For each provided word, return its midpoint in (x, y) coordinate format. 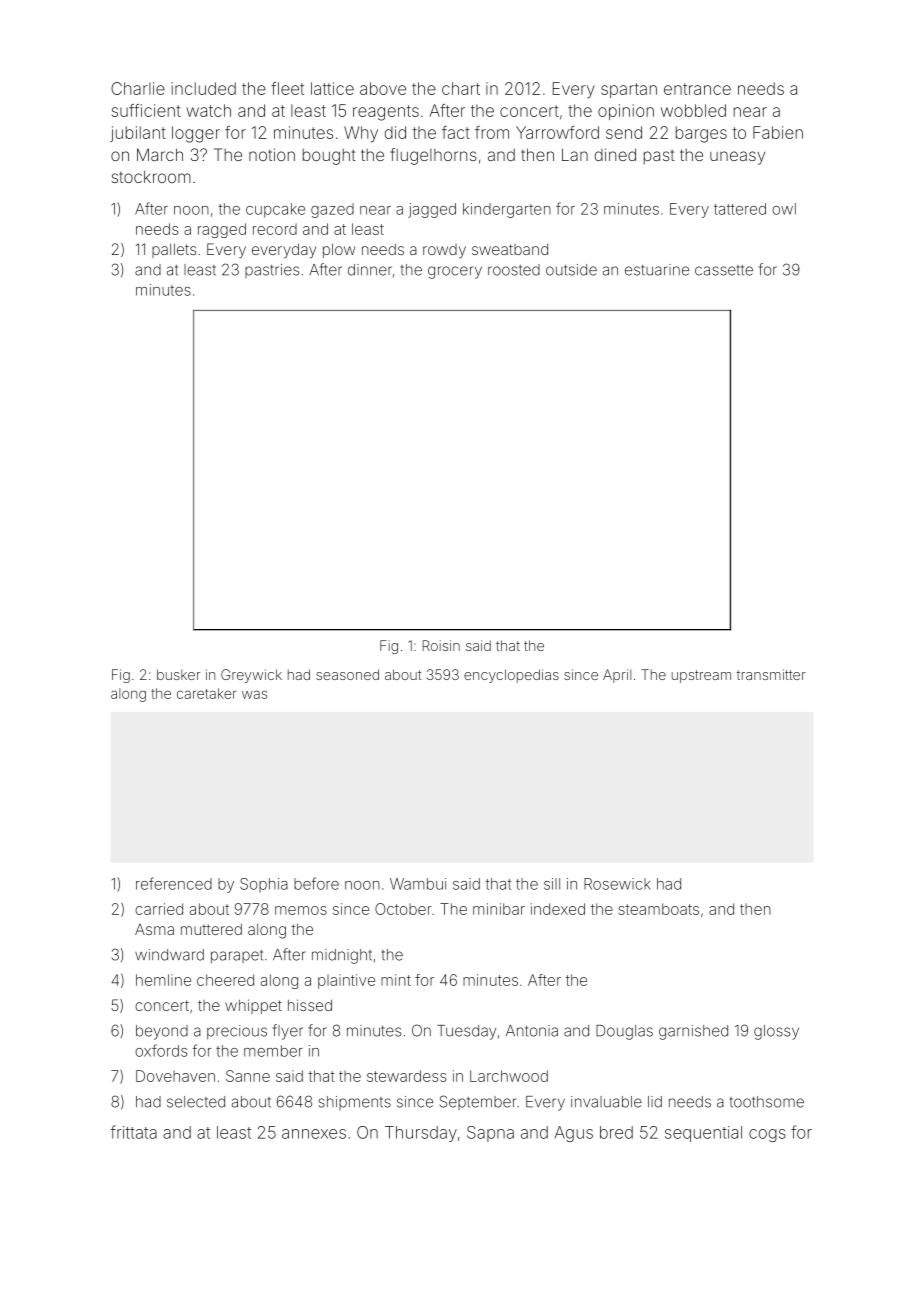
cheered (225, 980)
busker (178, 674)
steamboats (659, 909)
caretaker (206, 693)
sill (552, 884)
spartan (629, 90)
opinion (626, 112)
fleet (287, 88)
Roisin (441, 645)
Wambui (418, 884)
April (617, 676)
